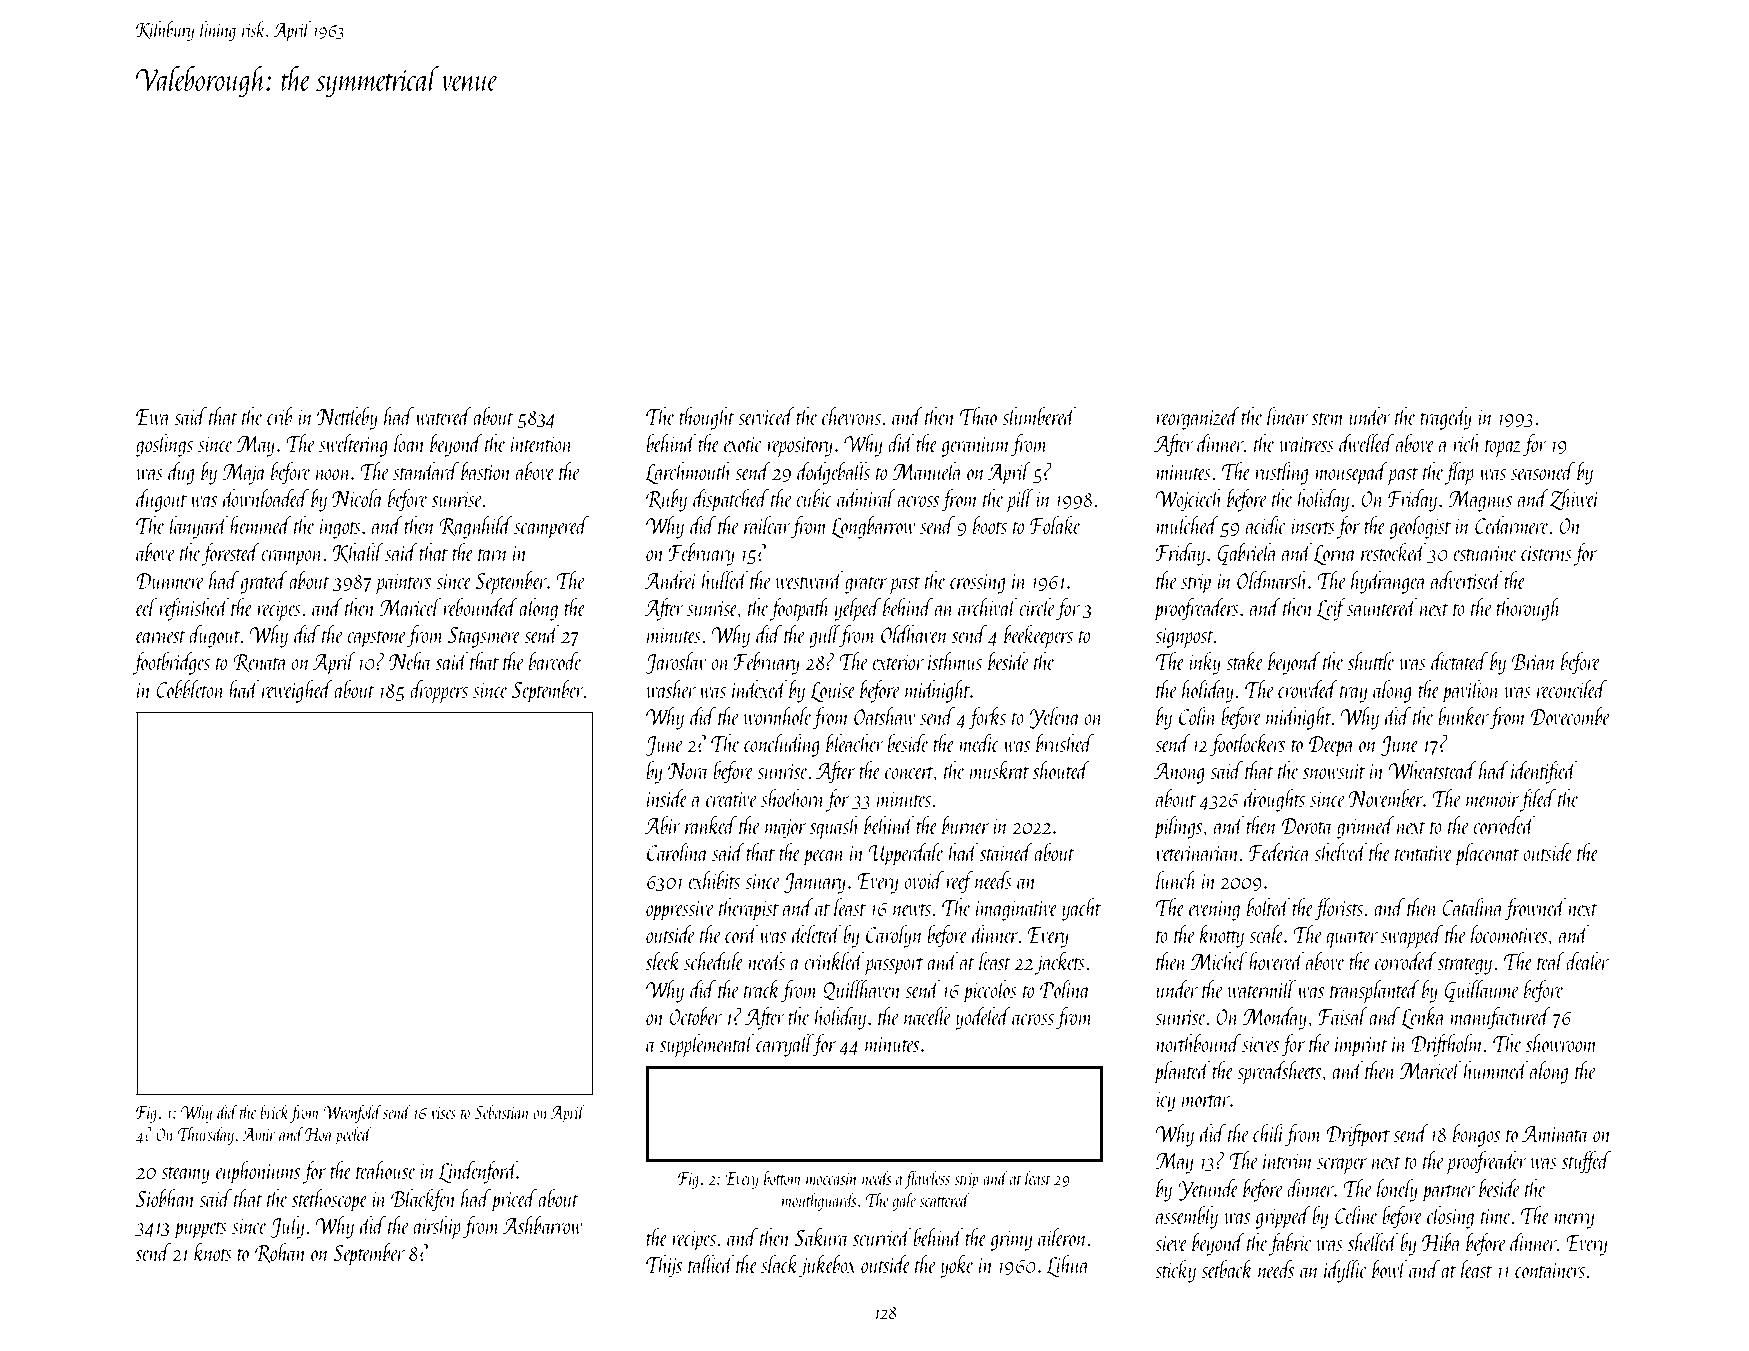 The width and height of the page is (1749, 1351). Describe the element at coordinates (814, 498) in the page. I see `cubic` at that location.
